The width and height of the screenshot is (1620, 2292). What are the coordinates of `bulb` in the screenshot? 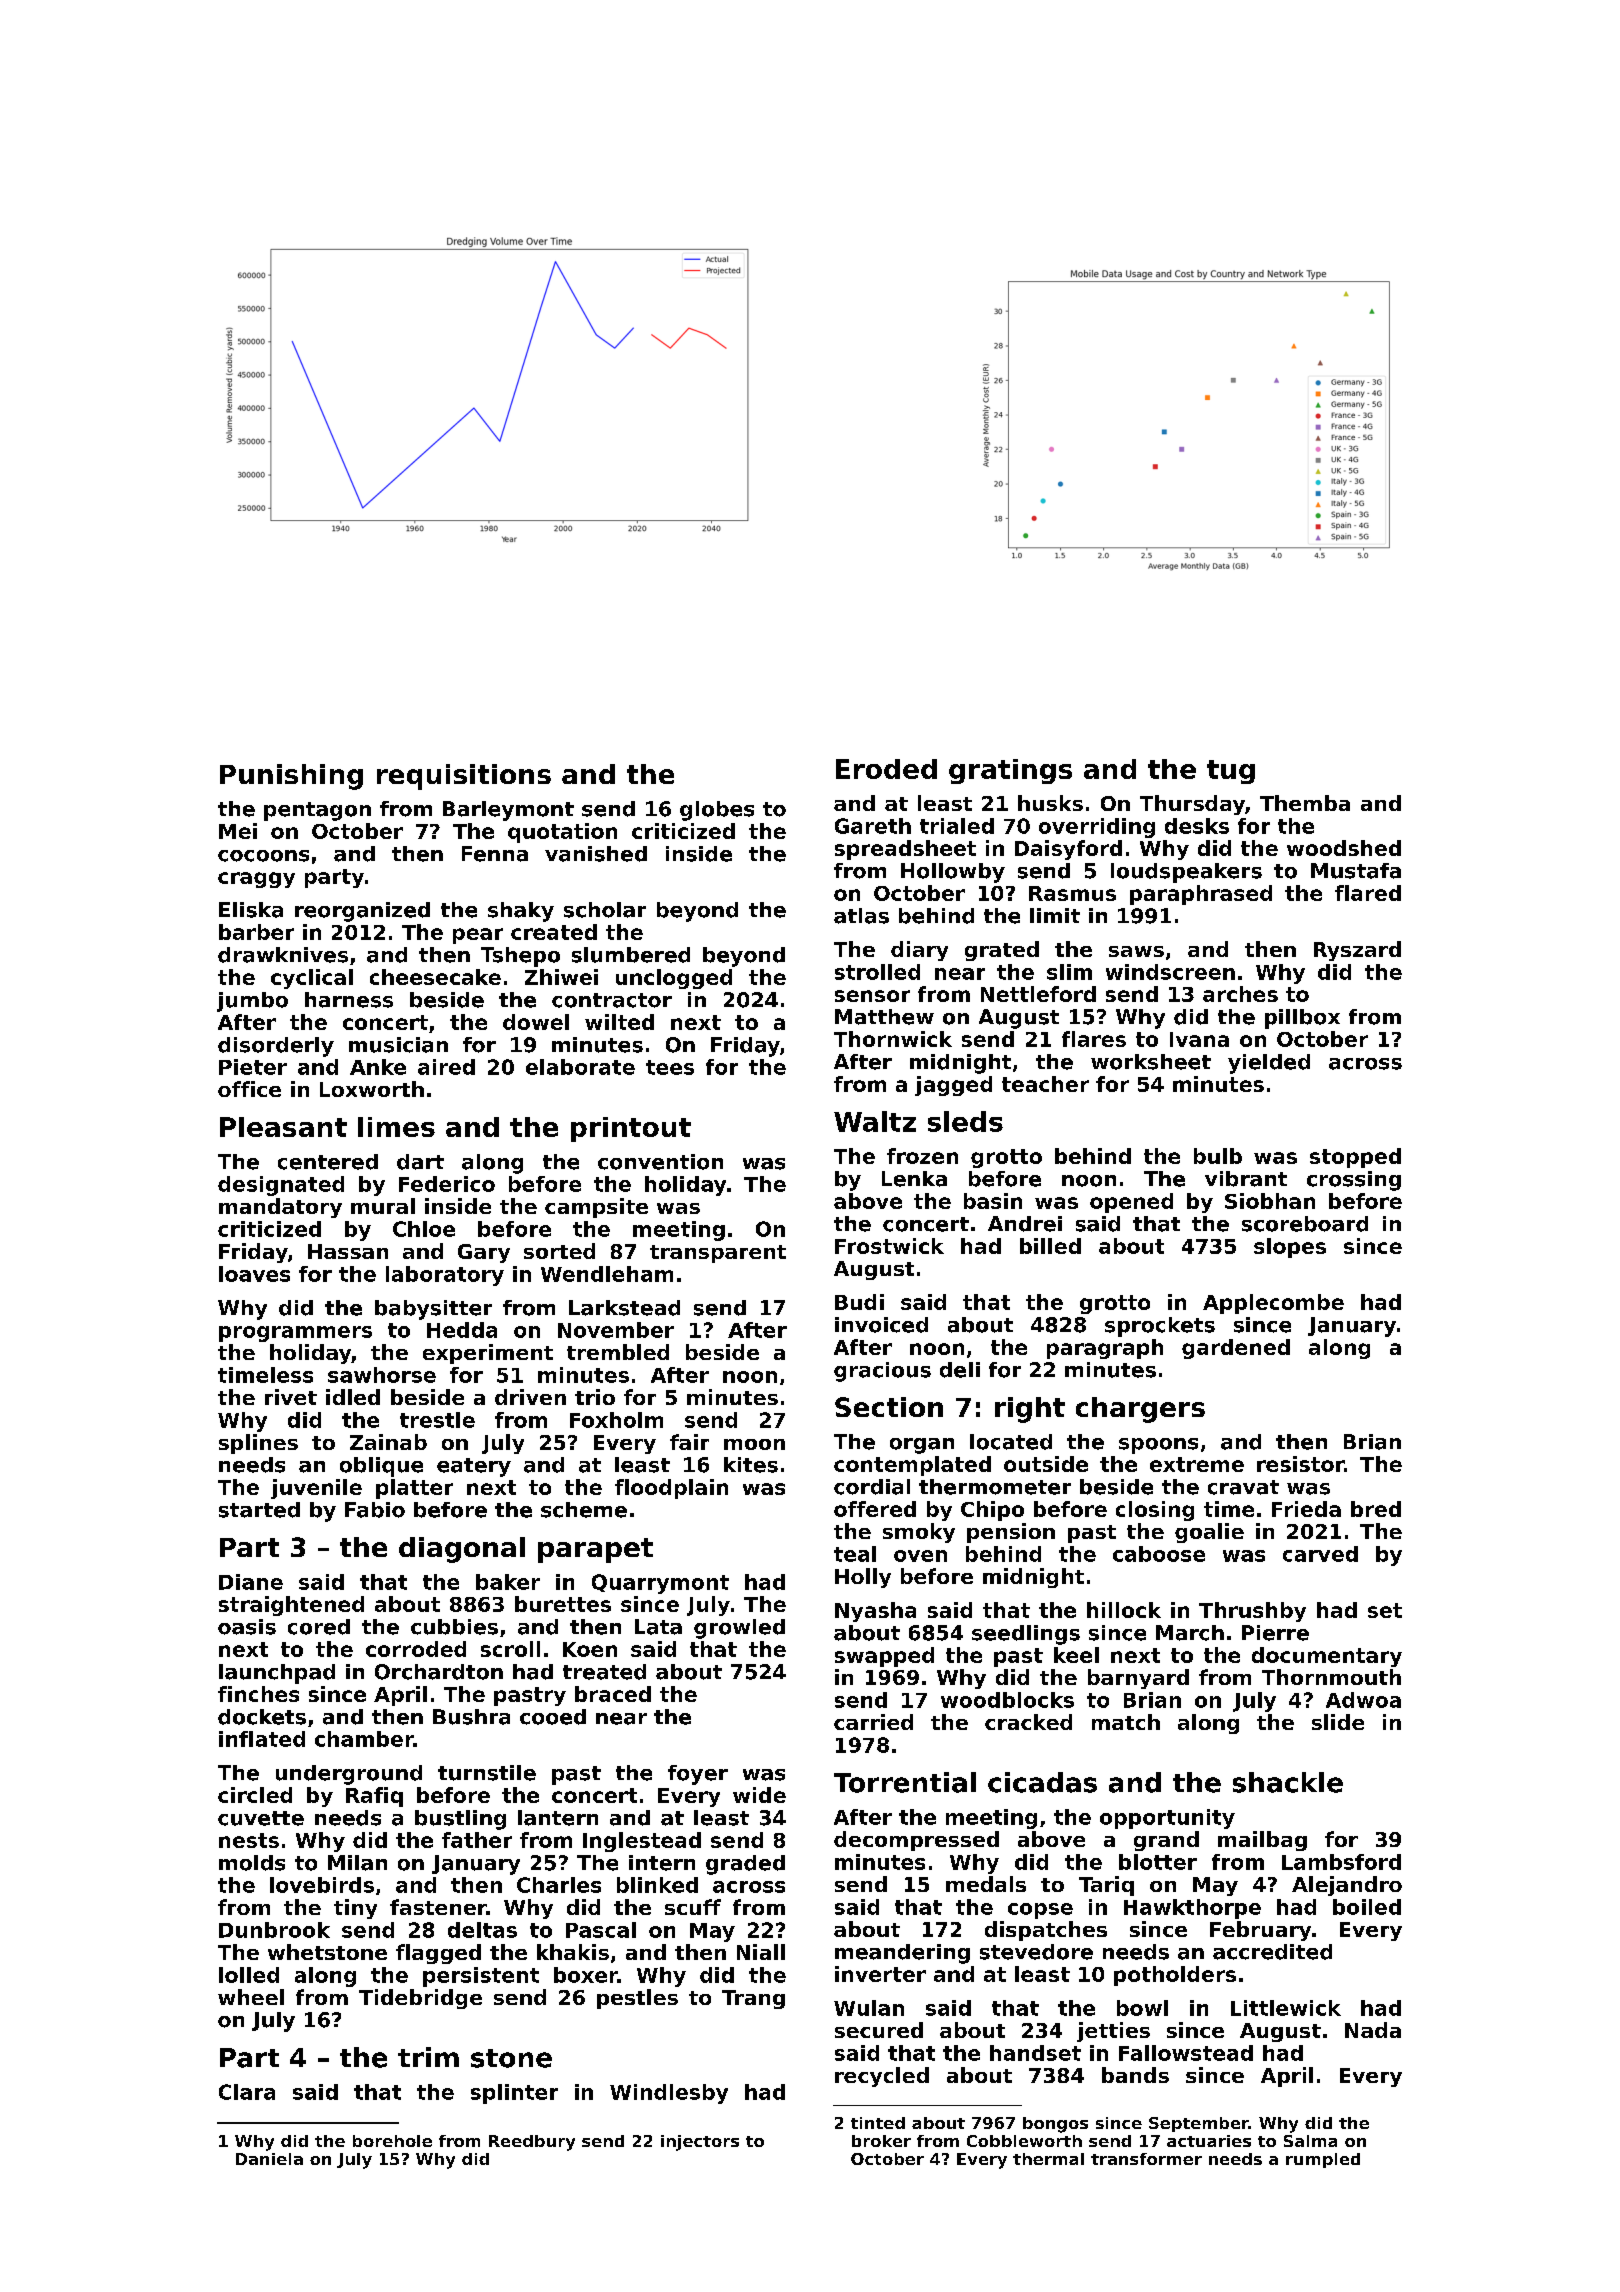 It's located at (1218, 1156).
